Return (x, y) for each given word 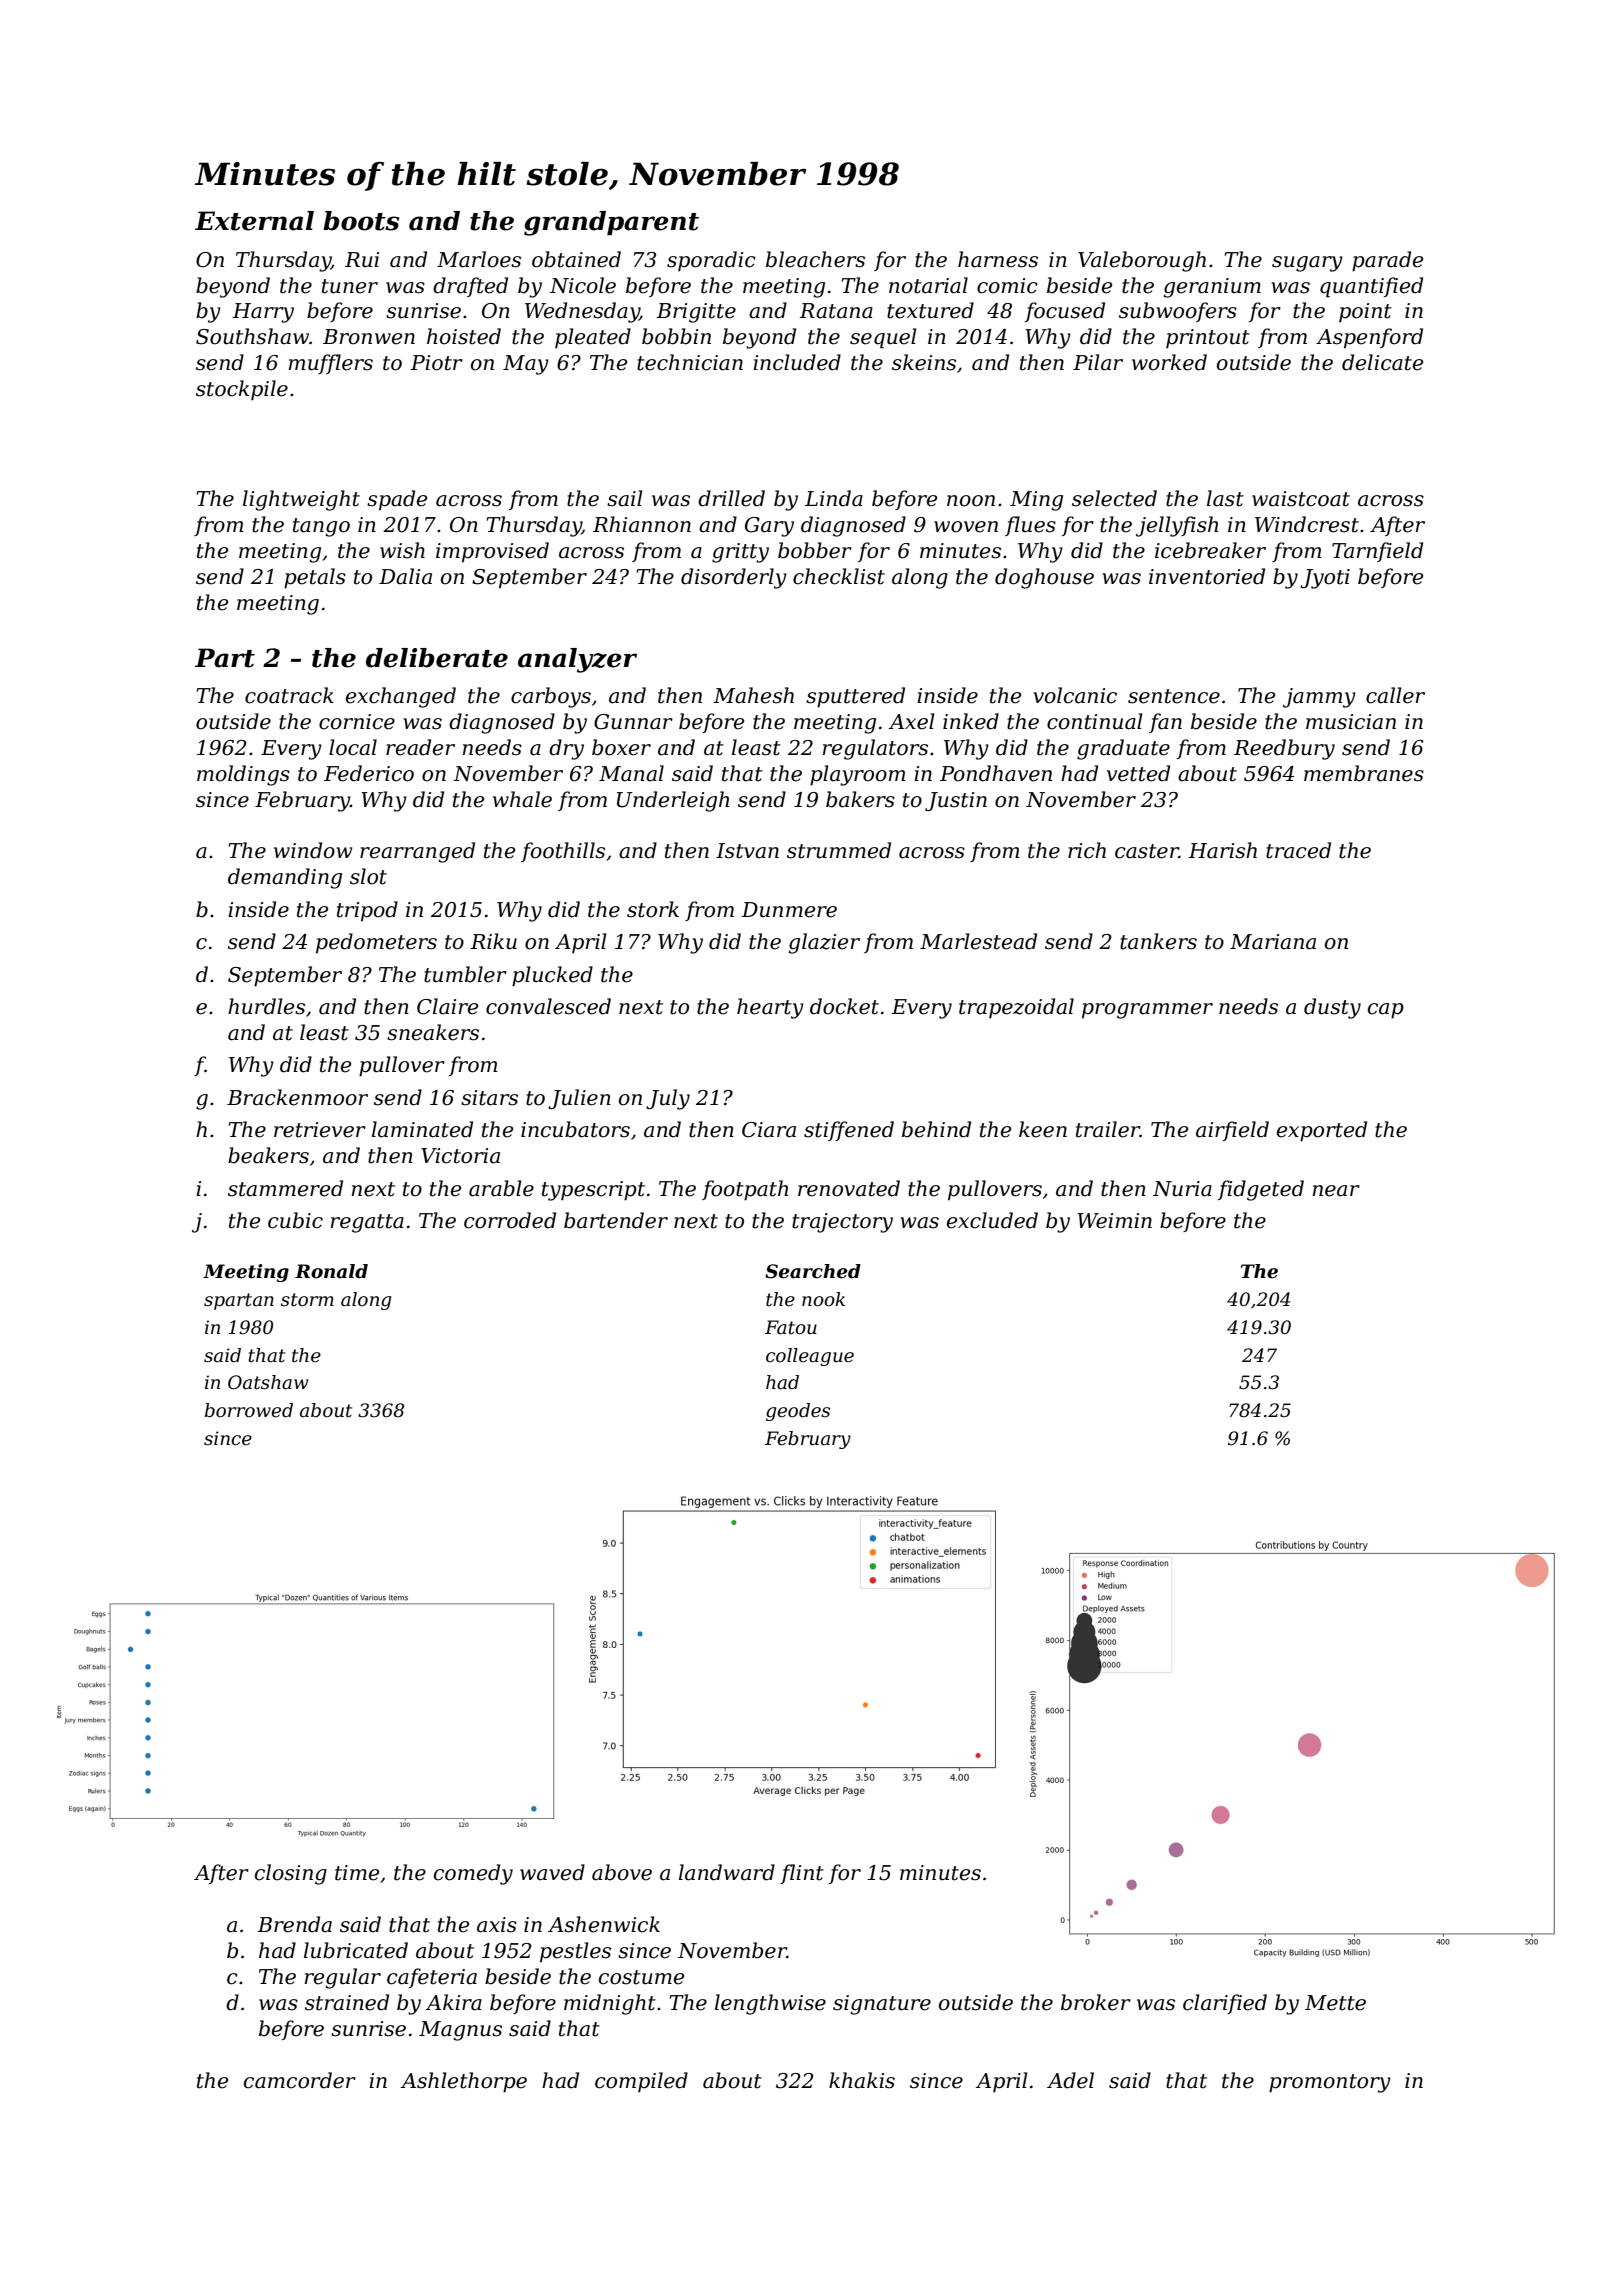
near (1336, 1191)
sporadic (711, 261)
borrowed (249, 1410)
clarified (1225, 2004)
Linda (834, 498)
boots (361, 221)
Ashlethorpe (464, 2082)
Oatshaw (268, 1382)
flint (802, 1874)
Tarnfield (1377, 552)
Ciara (769, 1130)
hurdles (266, 1006)
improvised (492, 552)
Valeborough (1142, 261)
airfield (1232, 1131)
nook (823, 1299)
